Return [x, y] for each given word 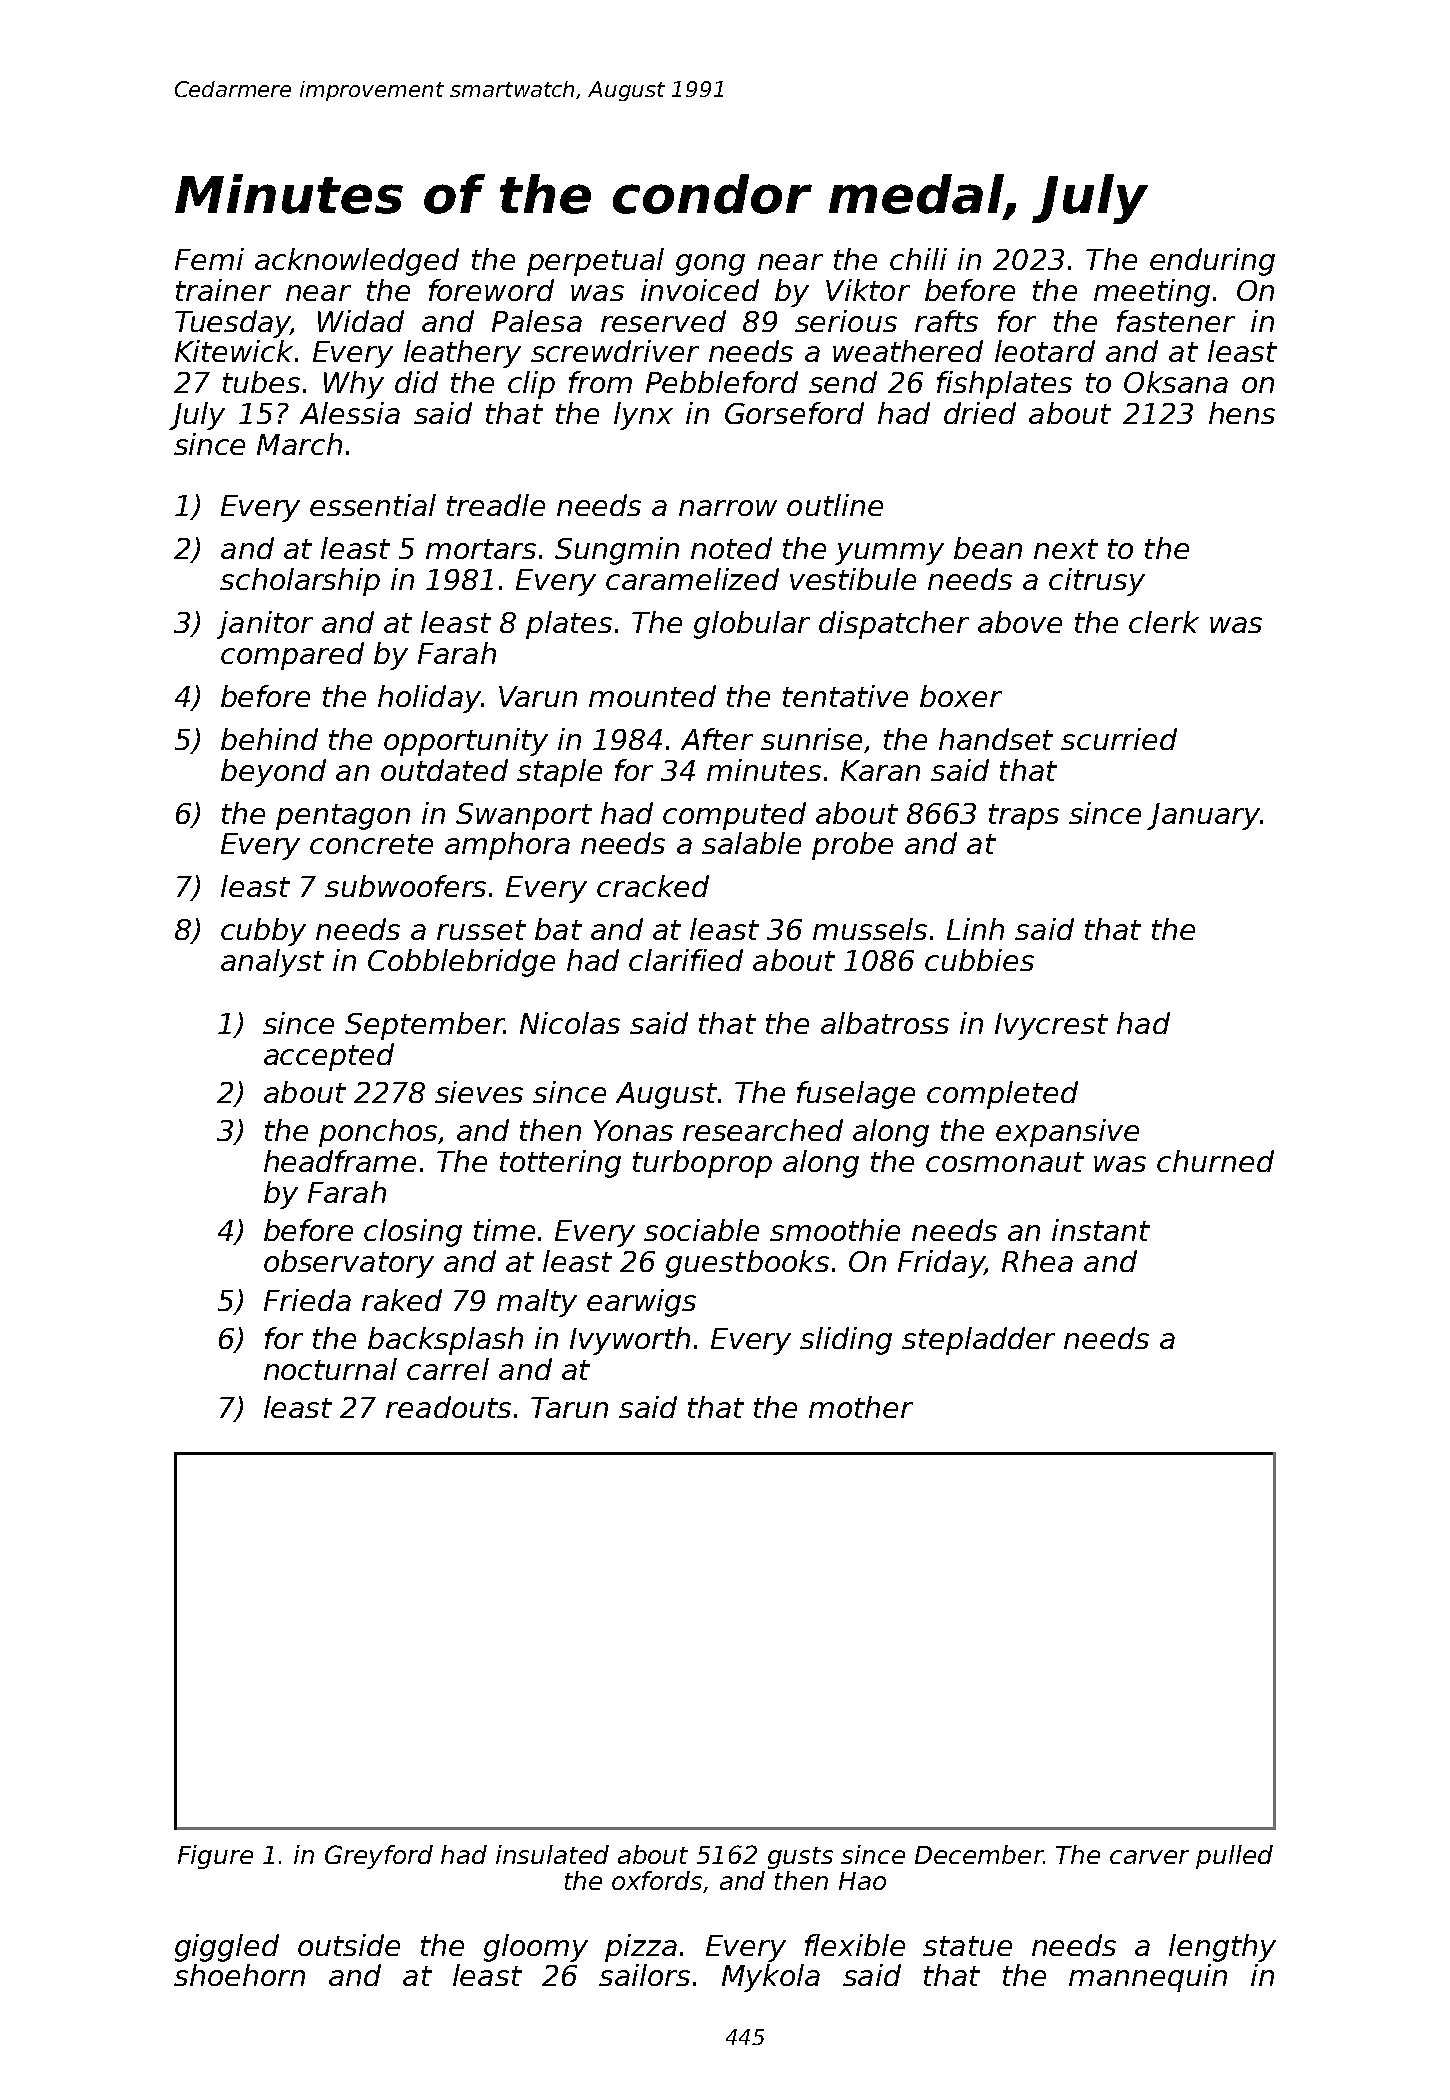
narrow [728, 508]
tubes [261, 382]
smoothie [835, 1230]
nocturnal [330, 1369]
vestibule [853, 579]
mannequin [1148, 1978]
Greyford [379, 1857]
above [1020, 622]
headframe [340, 1161]
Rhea [1037, 1261]
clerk [1164, 622]
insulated [552, 1854]
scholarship [300, 582]
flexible [855, 1945]
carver [1149, 1857]
